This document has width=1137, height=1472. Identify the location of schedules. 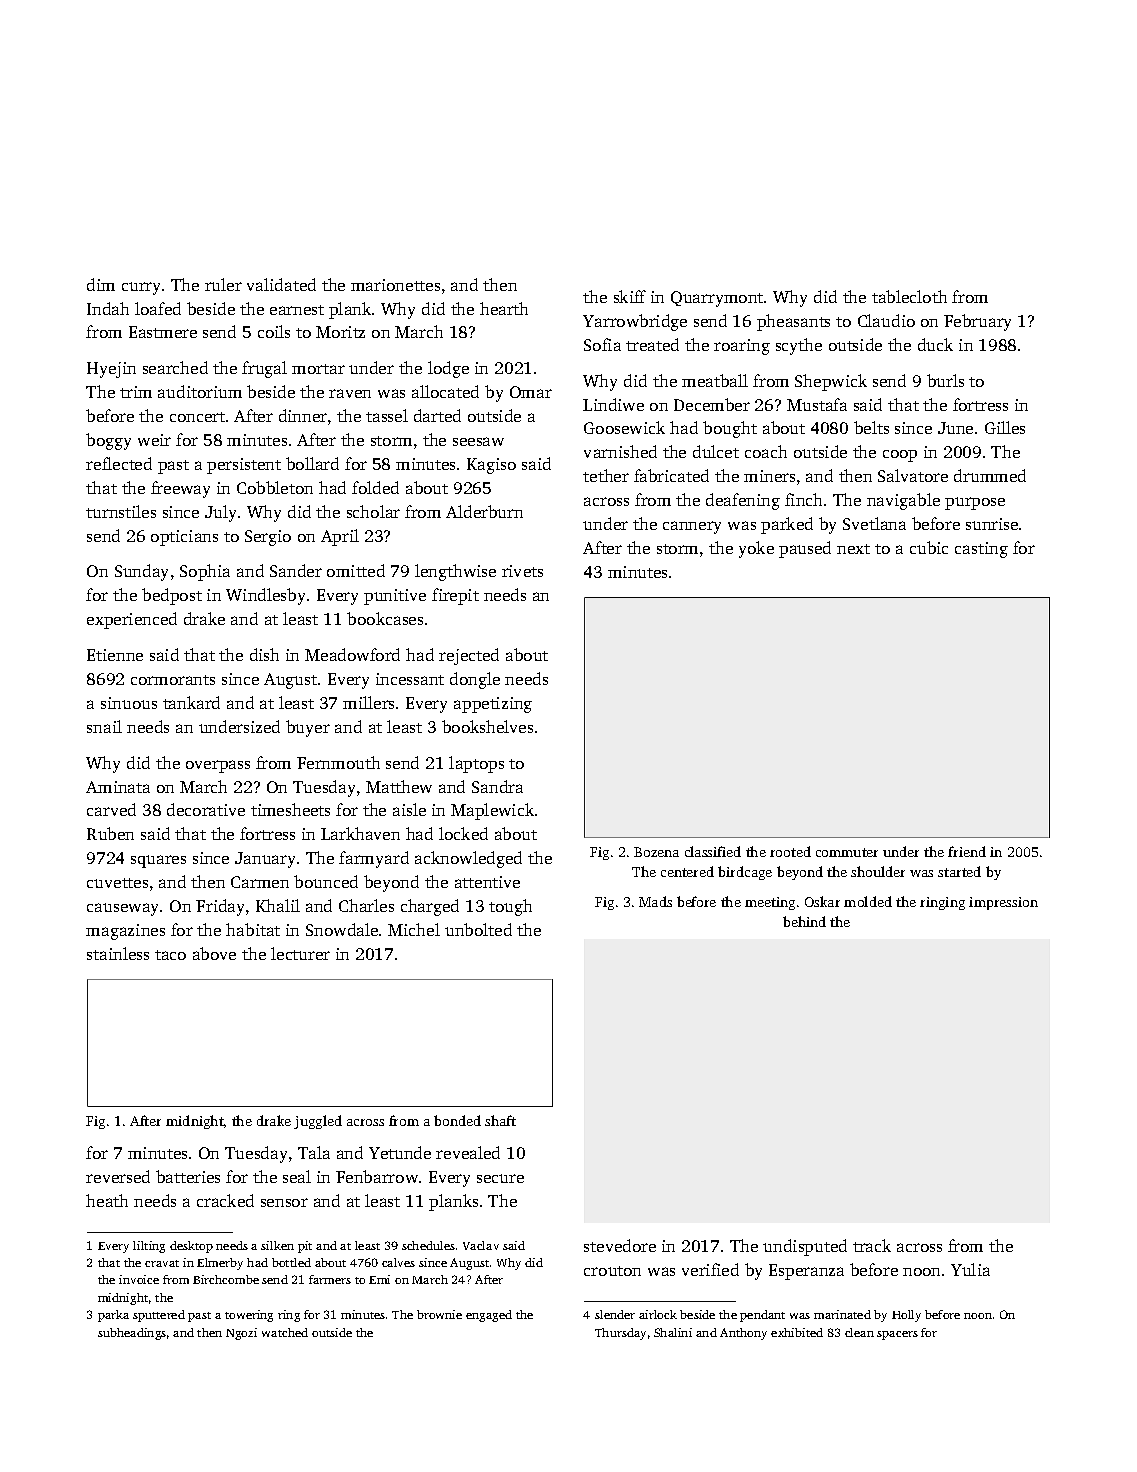
(428, 1245).
